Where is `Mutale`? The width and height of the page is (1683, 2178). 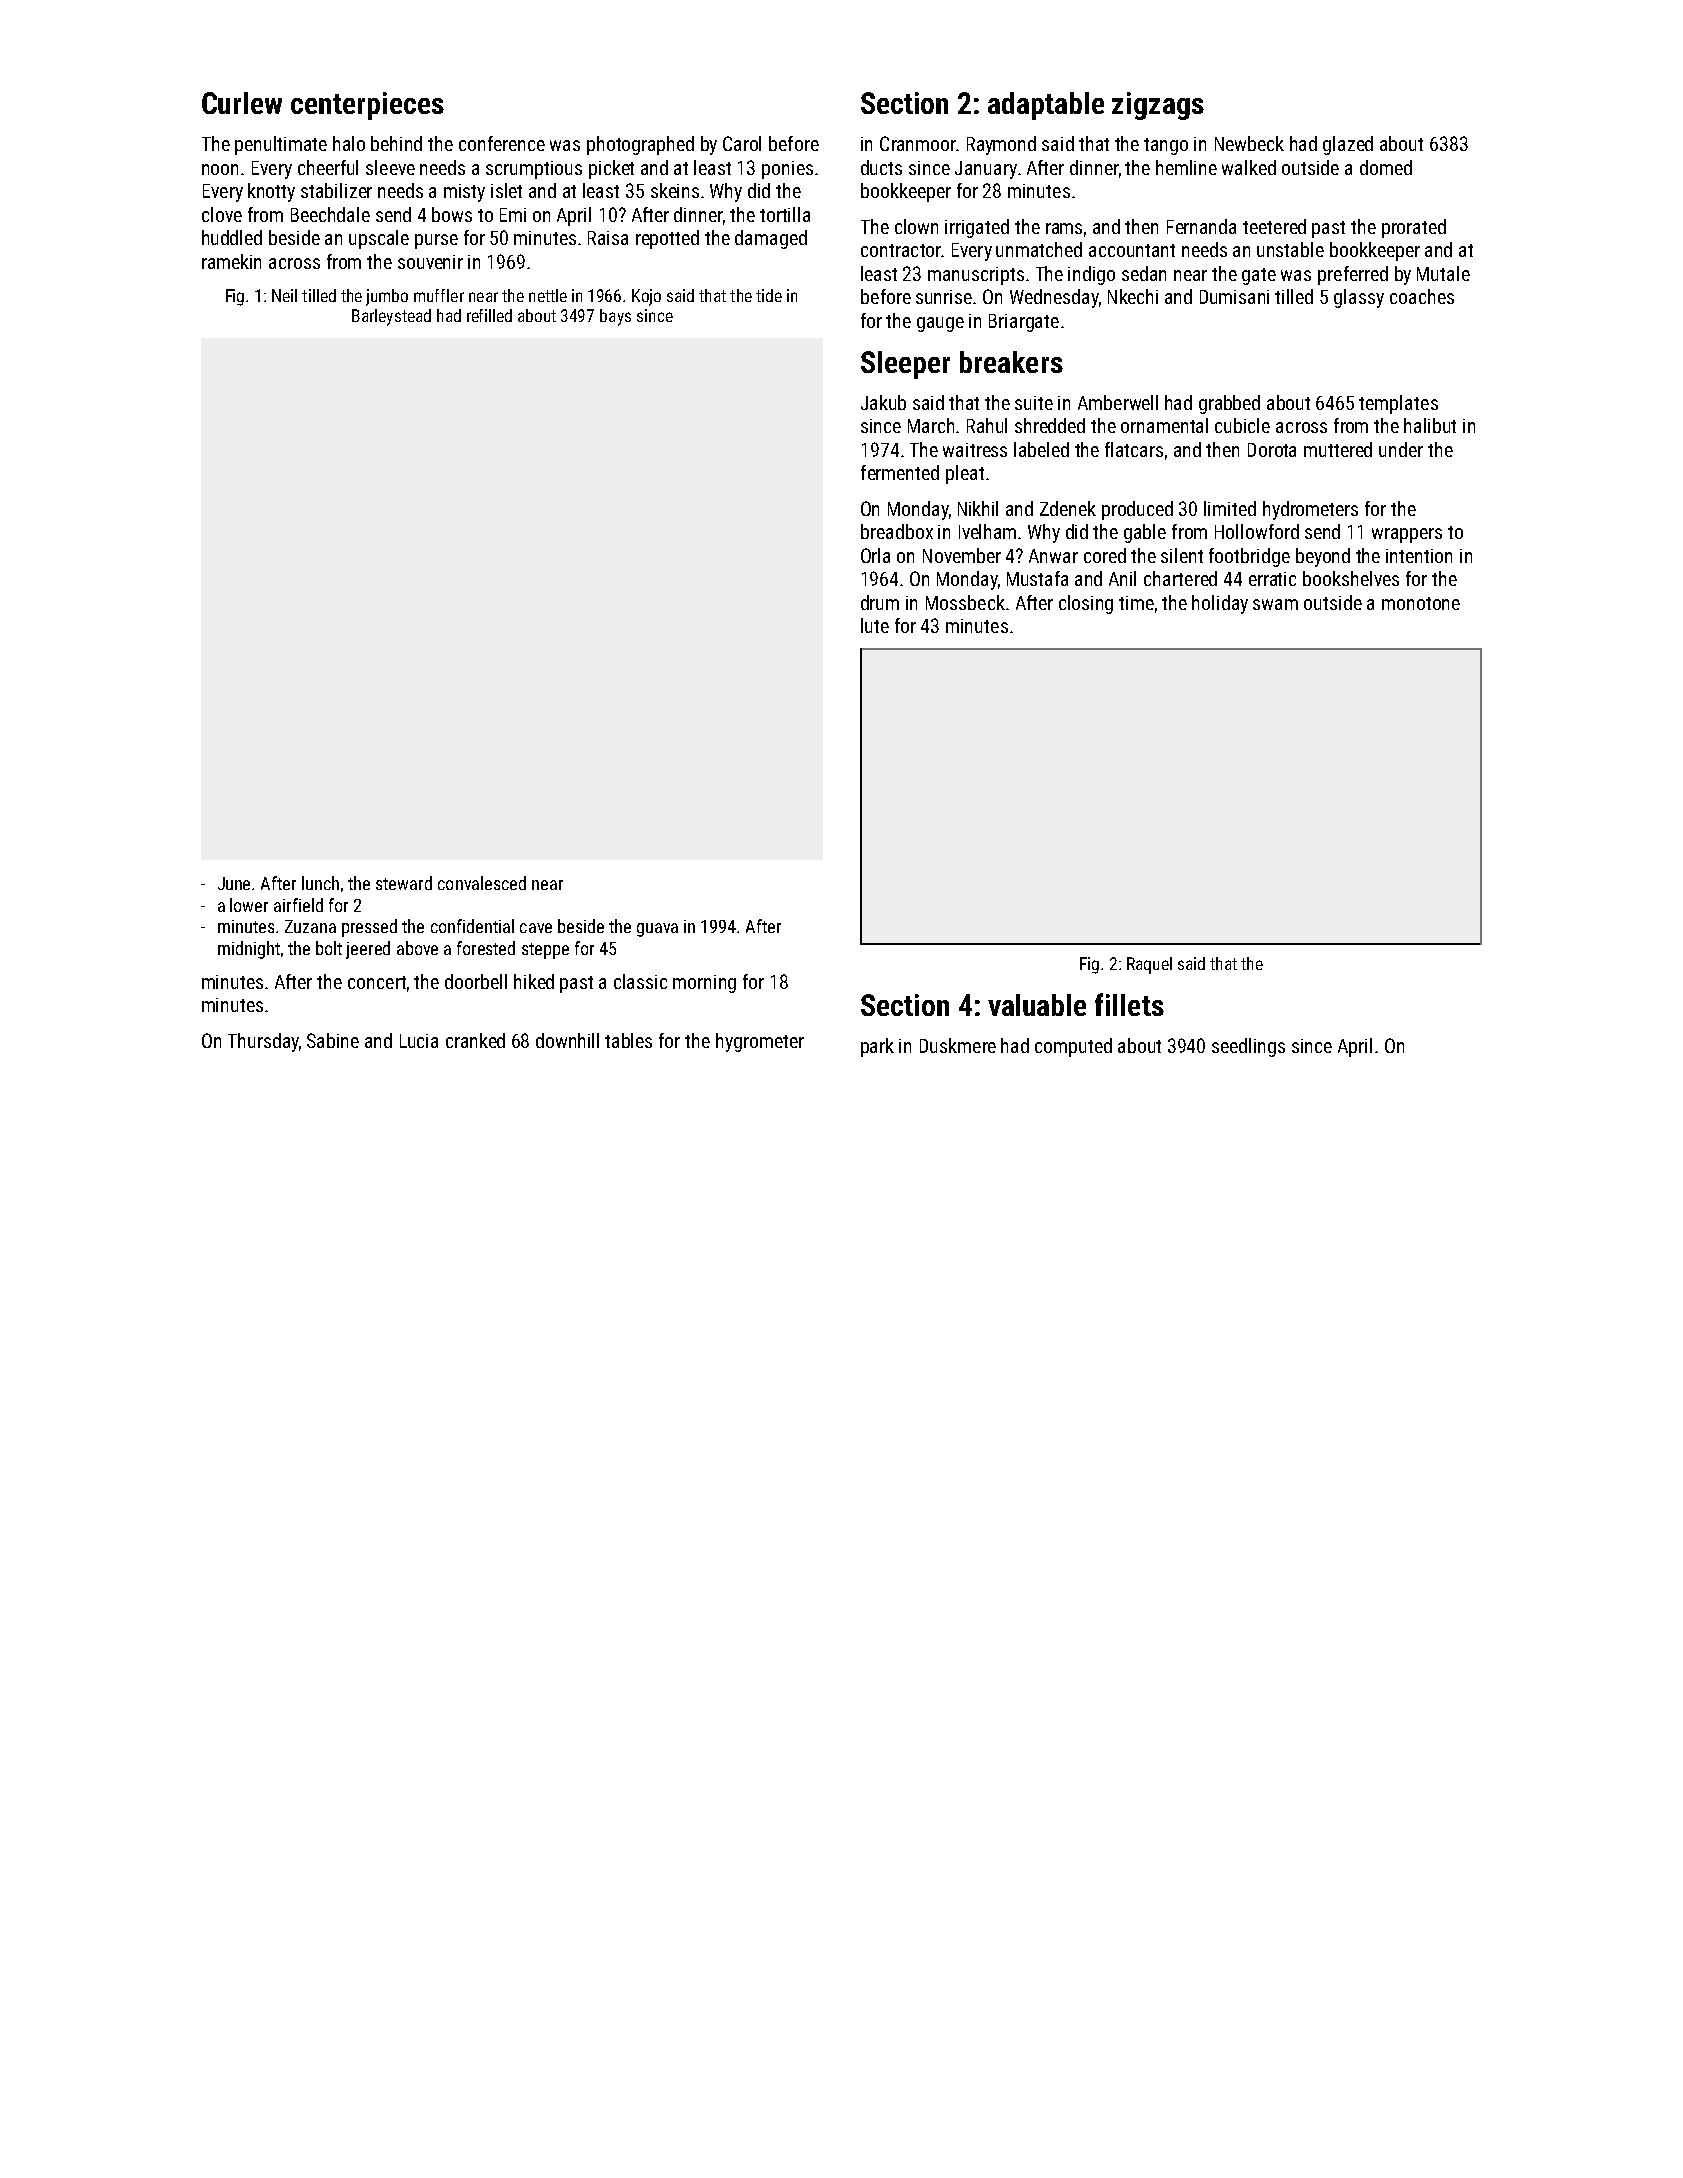 Mutale is located at coordinates (1443, 273).
